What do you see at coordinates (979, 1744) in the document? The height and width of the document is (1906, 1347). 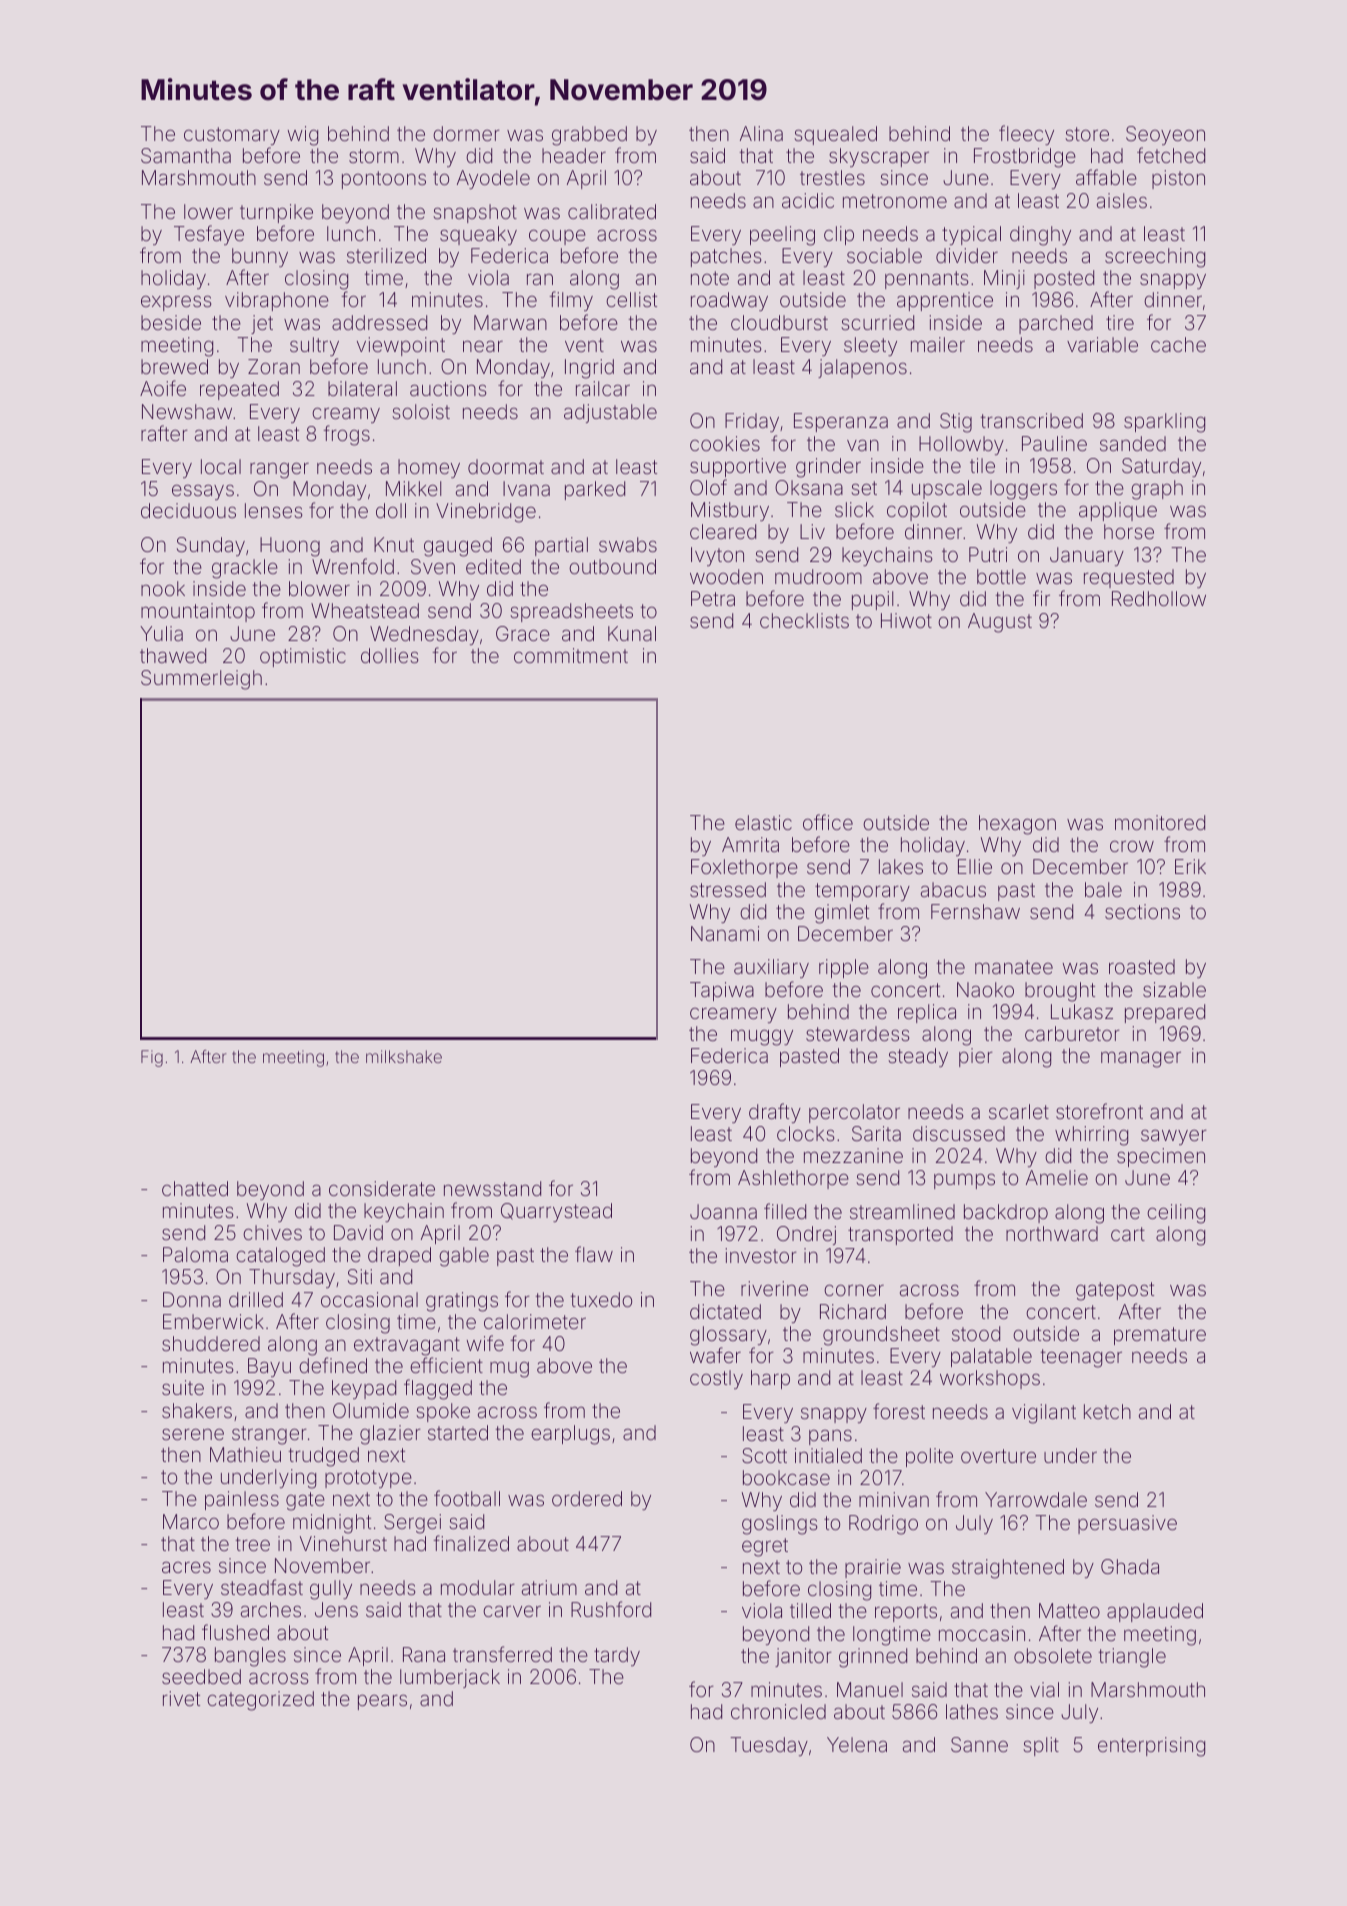 I see `Sanne` at bounding box center [979, 1744].
